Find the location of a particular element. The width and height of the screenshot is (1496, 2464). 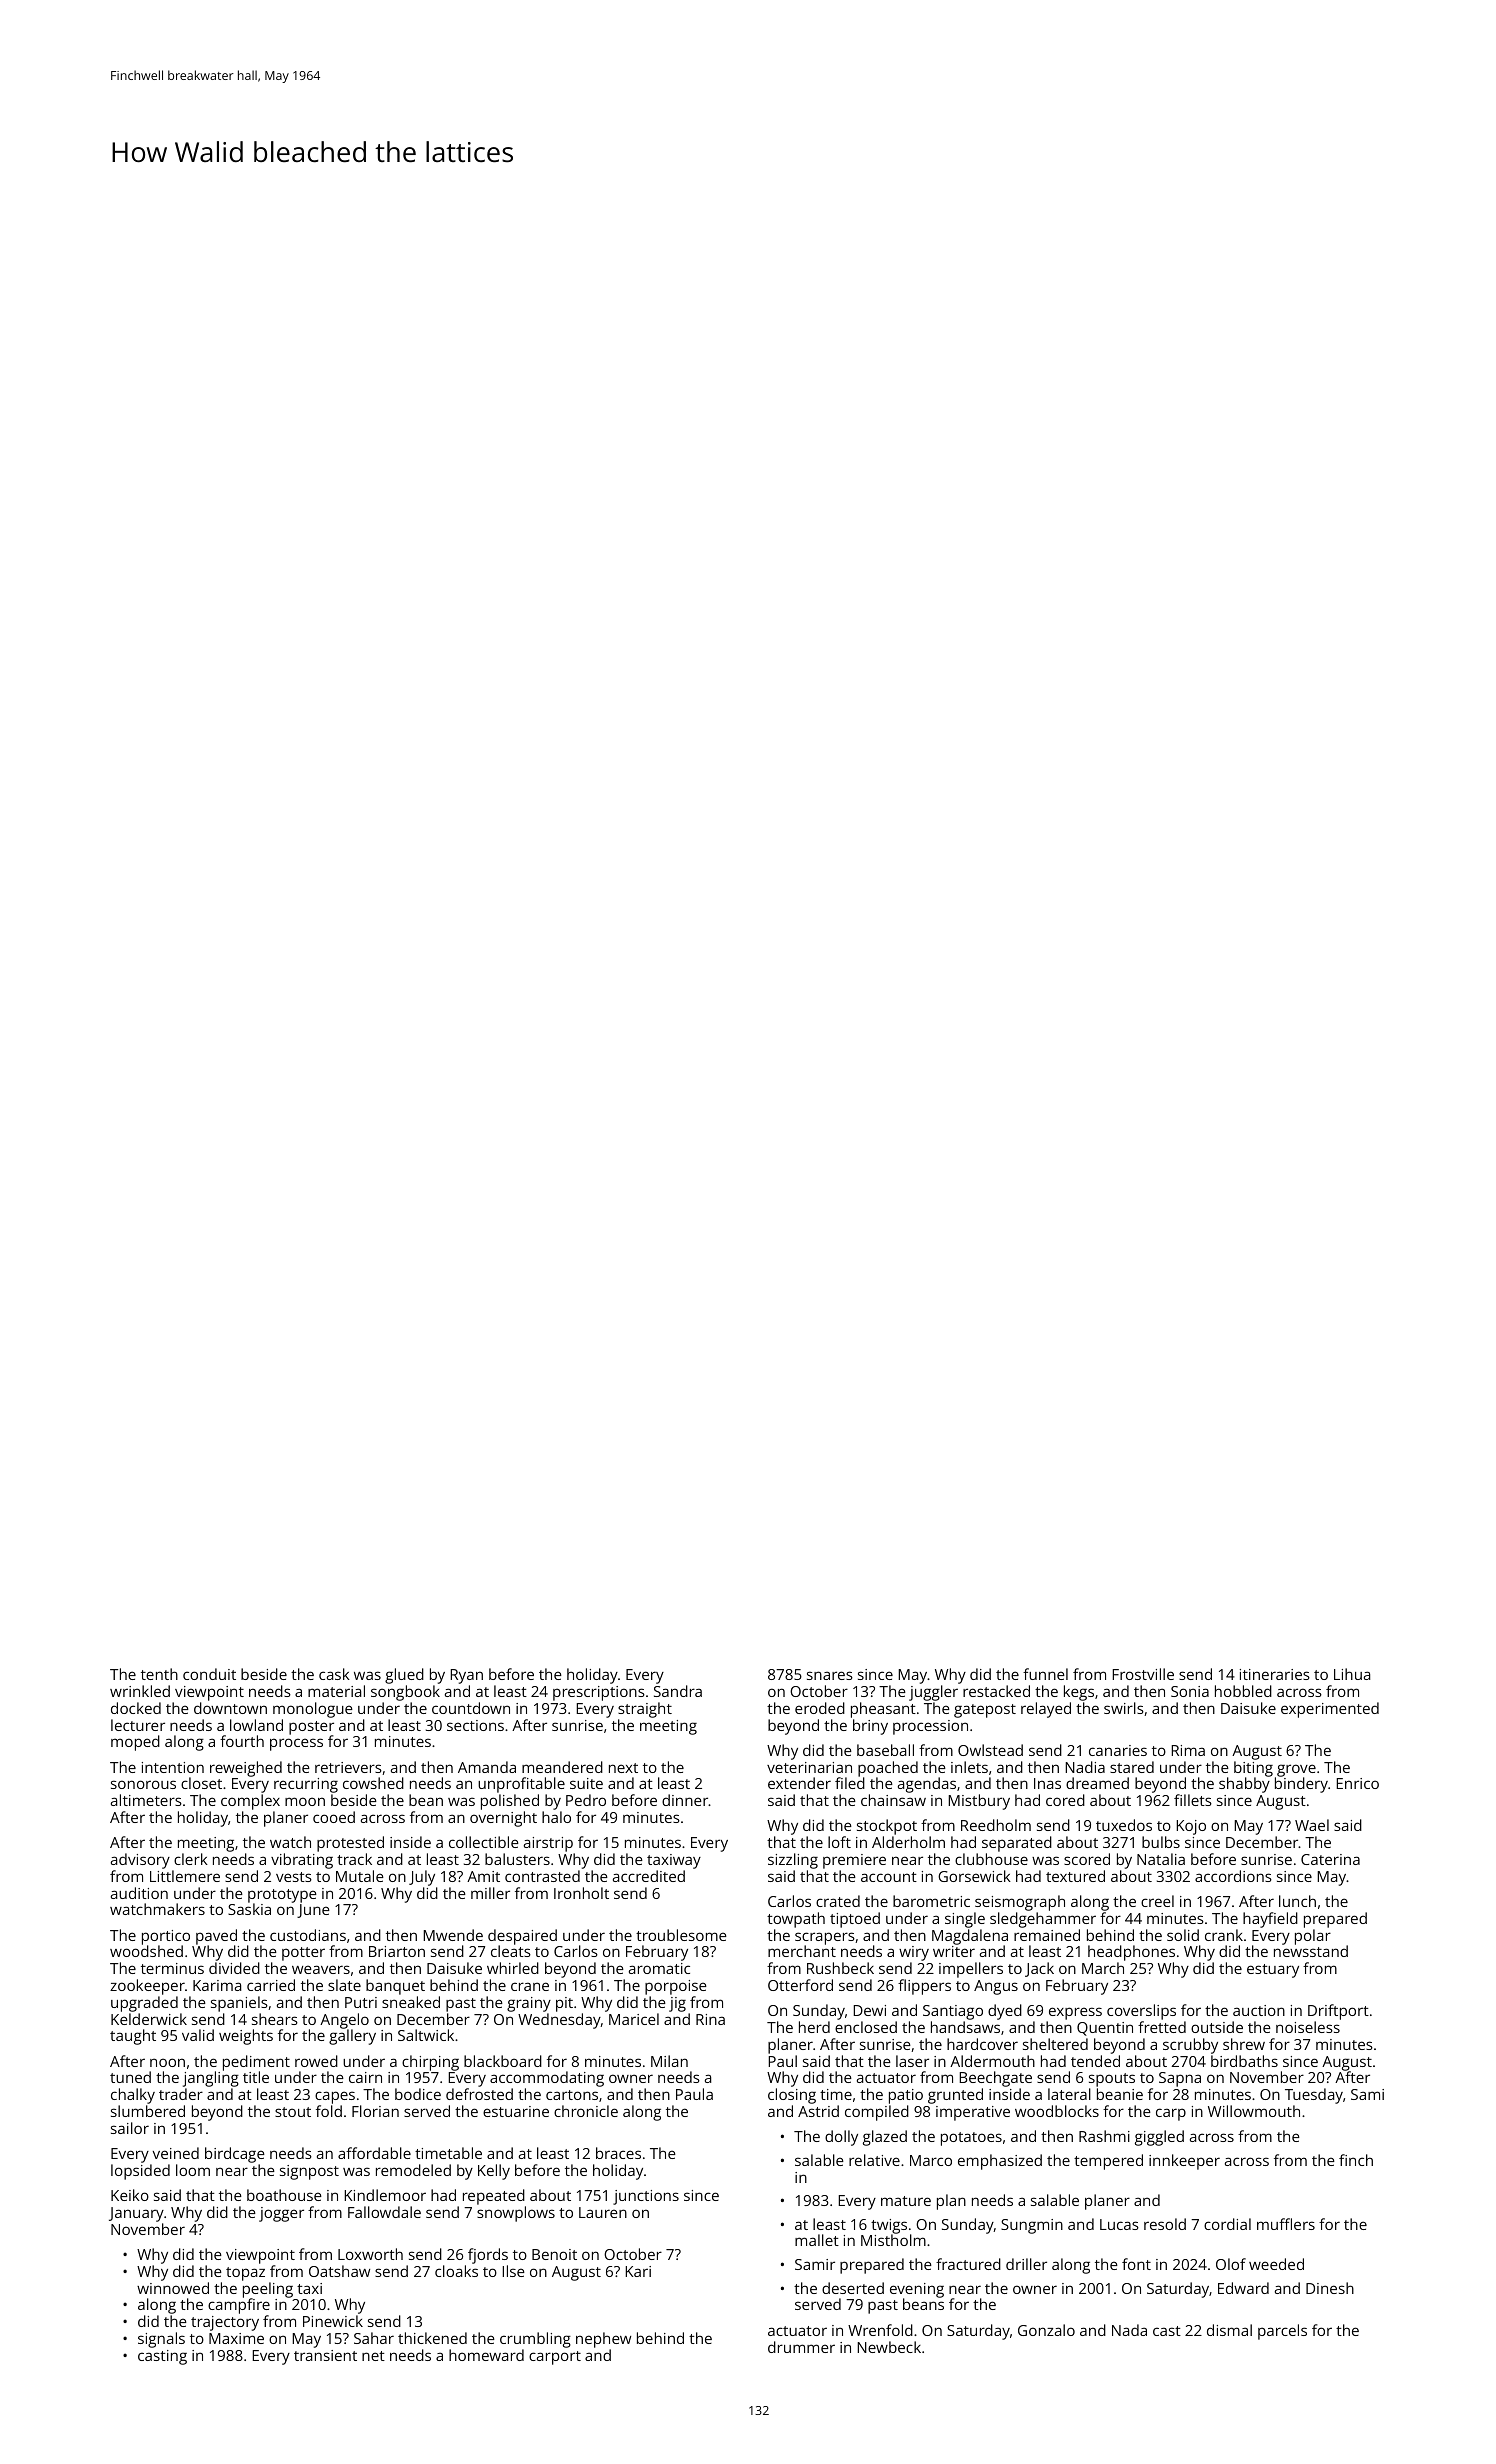

clerk is located at coordinates (191, 1859).
